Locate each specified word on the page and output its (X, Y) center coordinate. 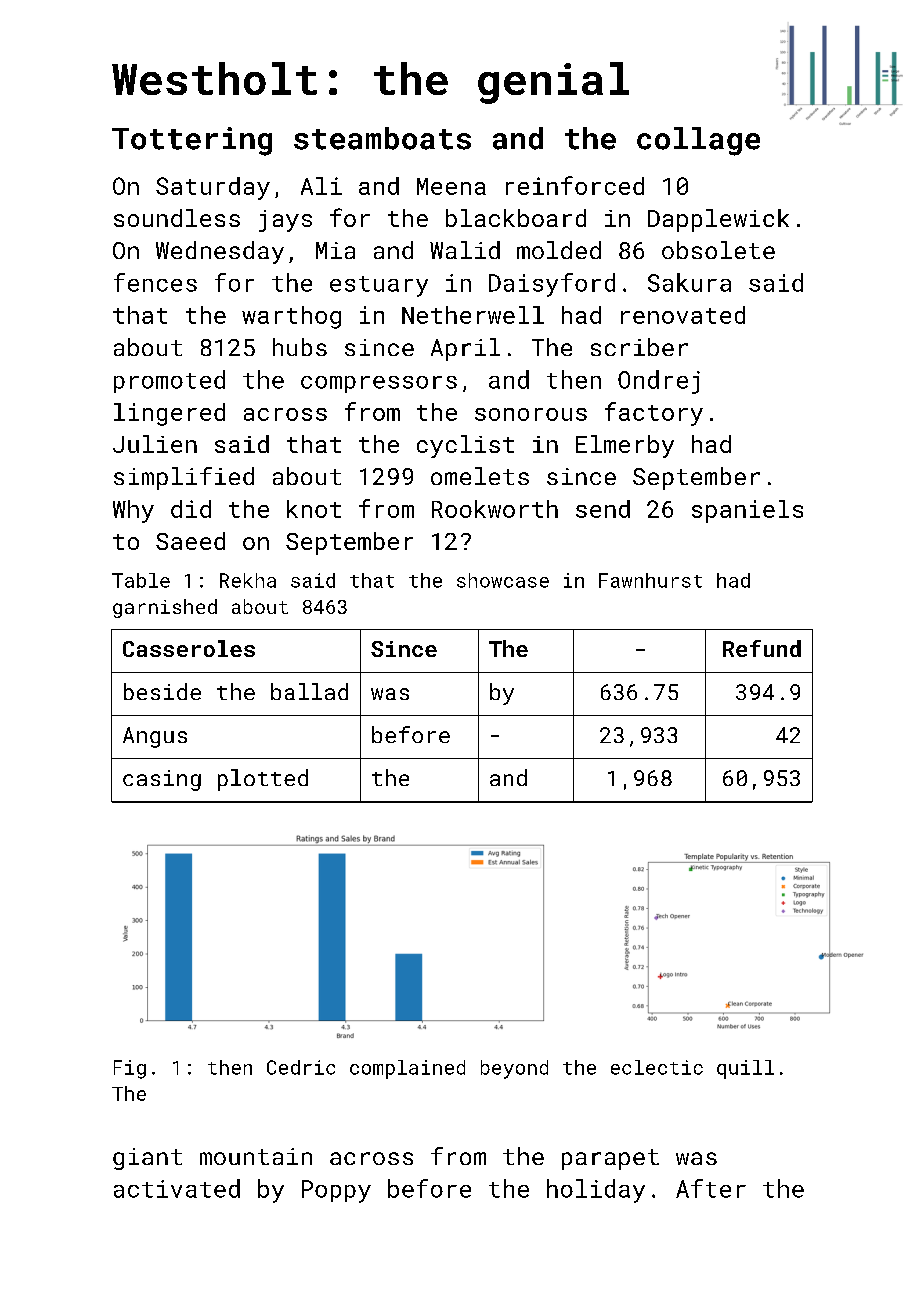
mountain (256, 1156)
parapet (610, 1159)
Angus (155, 737)
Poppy (336, 1191)
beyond (514, 1069)
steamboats (382, 138)
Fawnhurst (650, 580)
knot (314, 509)
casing (162, 780)
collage (698, 141)
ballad (309, 691)
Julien (155, 444)
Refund (762, 648)
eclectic (657, 1067)
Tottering (192, 141)
